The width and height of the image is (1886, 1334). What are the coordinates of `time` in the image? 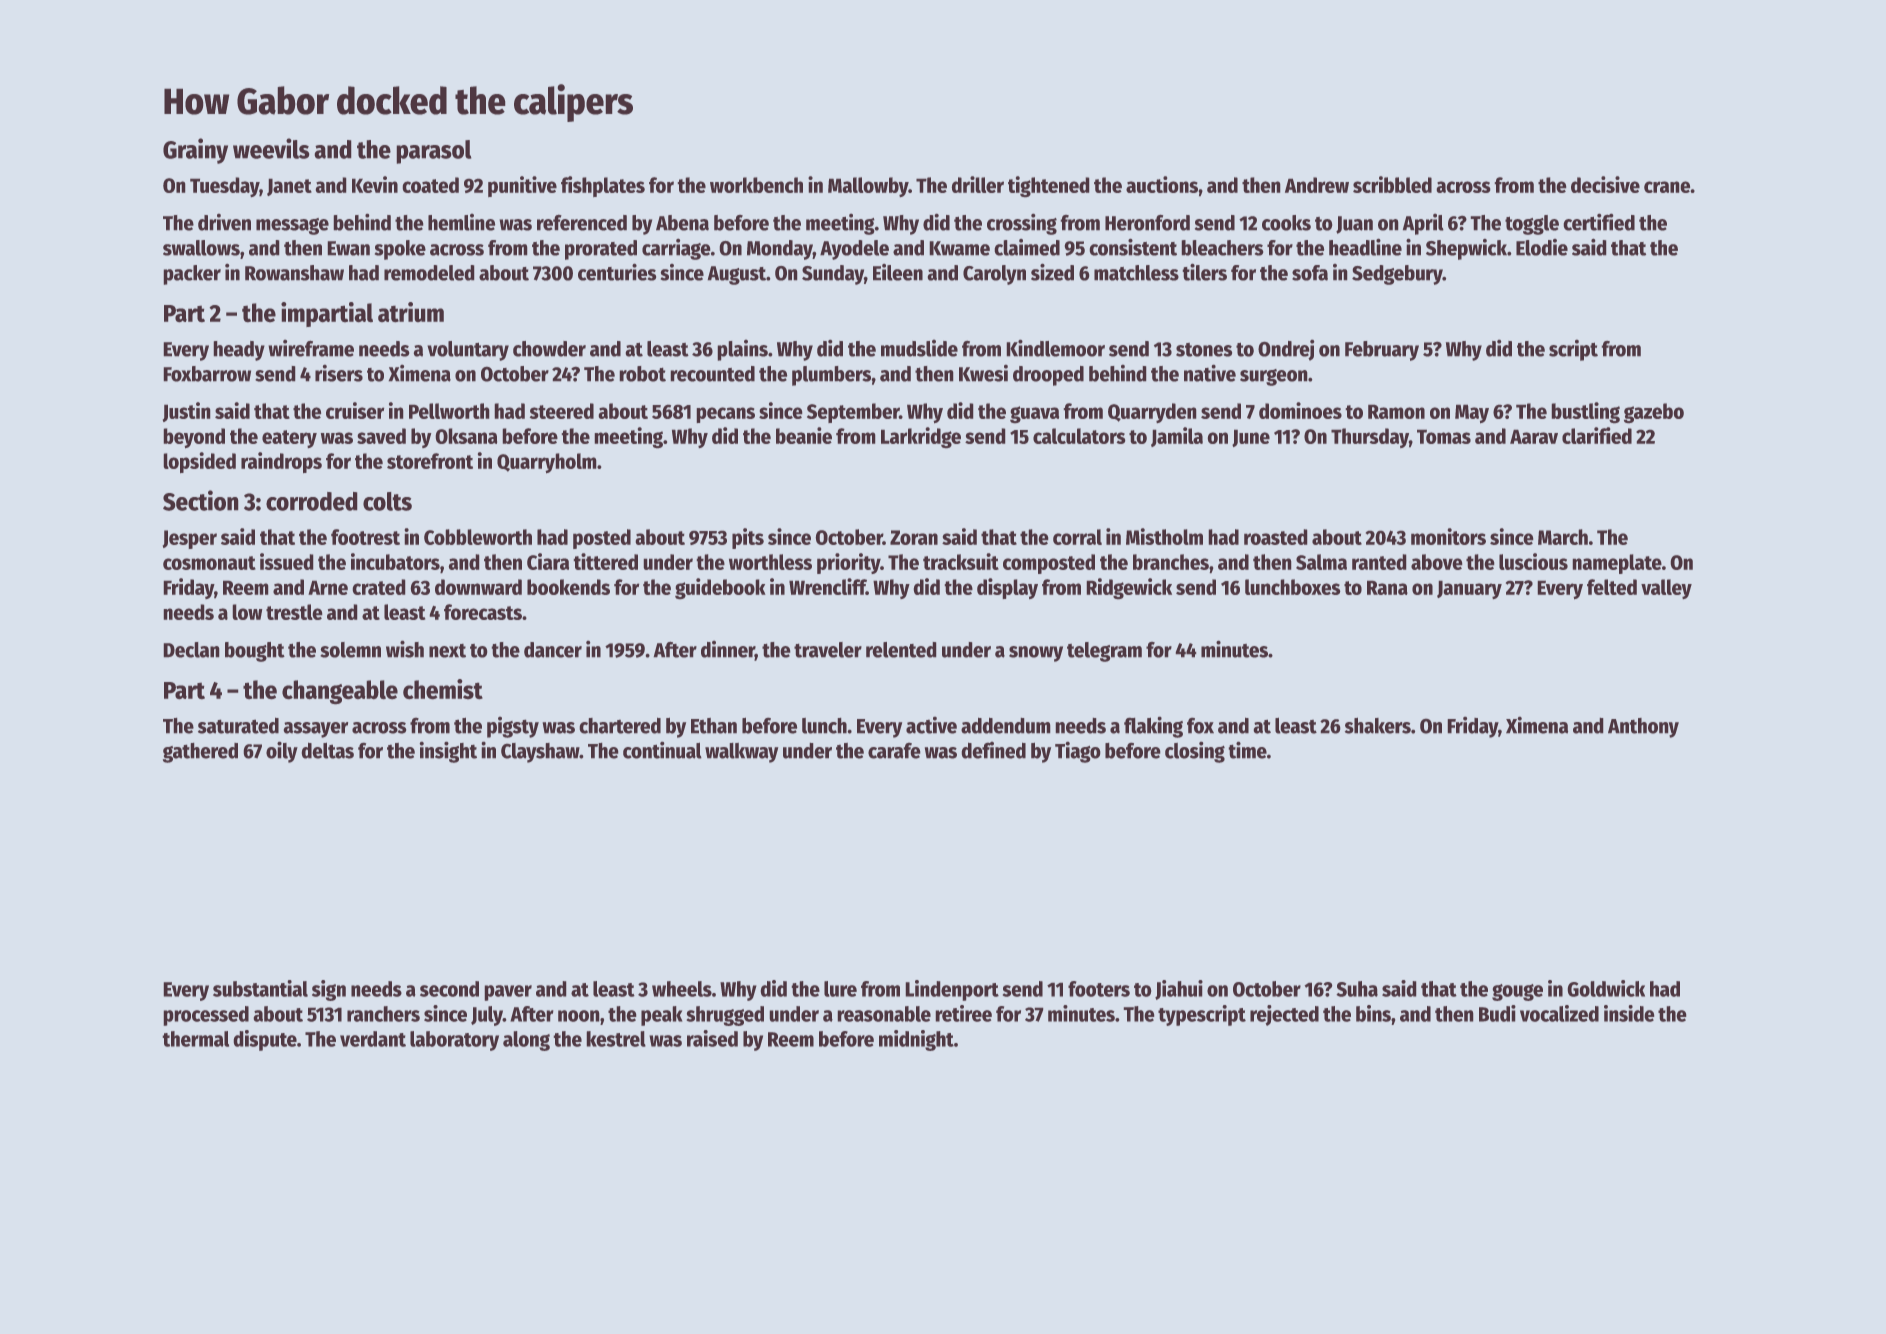 It's located at (1248, 750).
